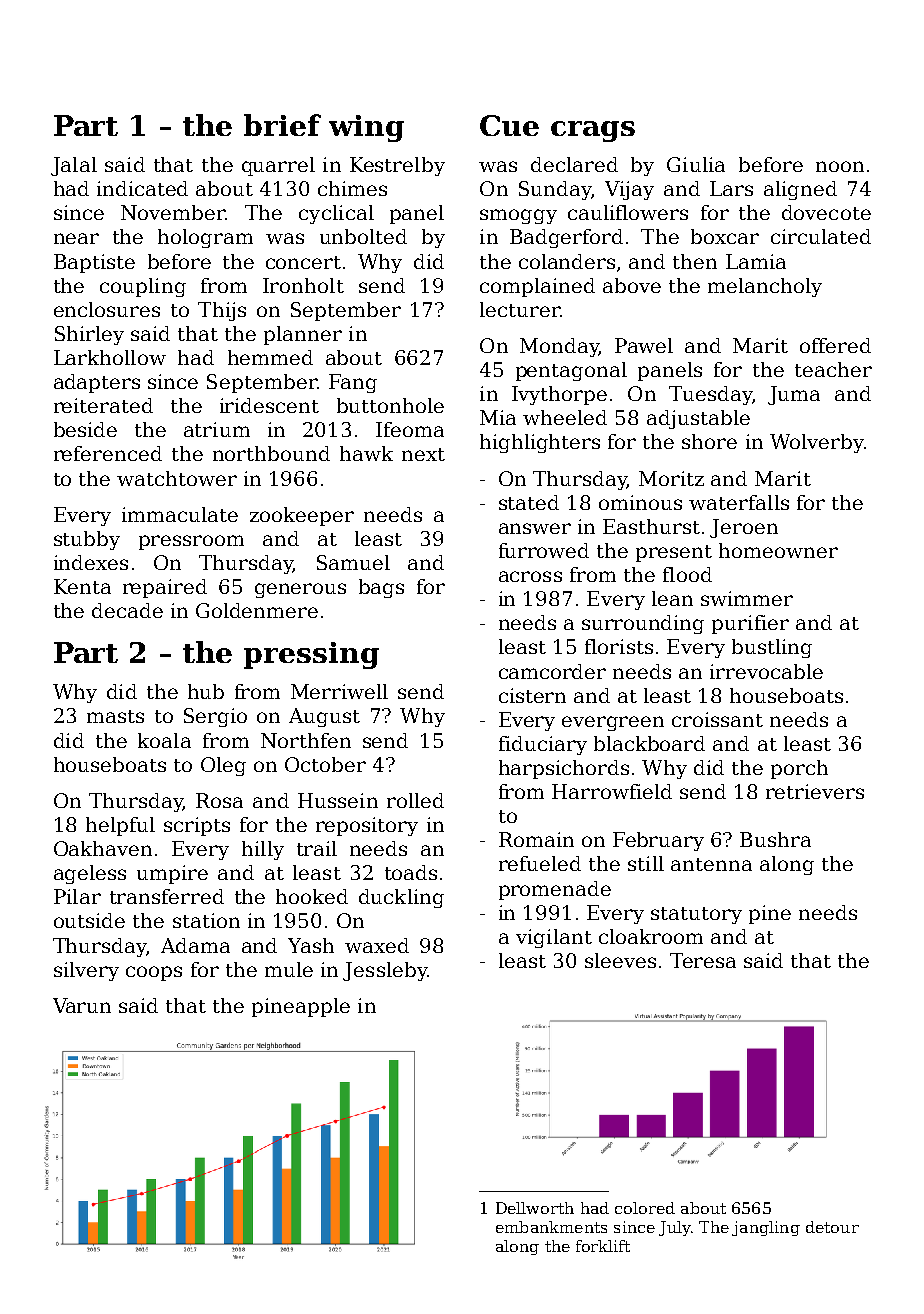  What do you see at coordinates (206, 691) in the screenshot?
I see `hub` at bounding box center [206, 691].
